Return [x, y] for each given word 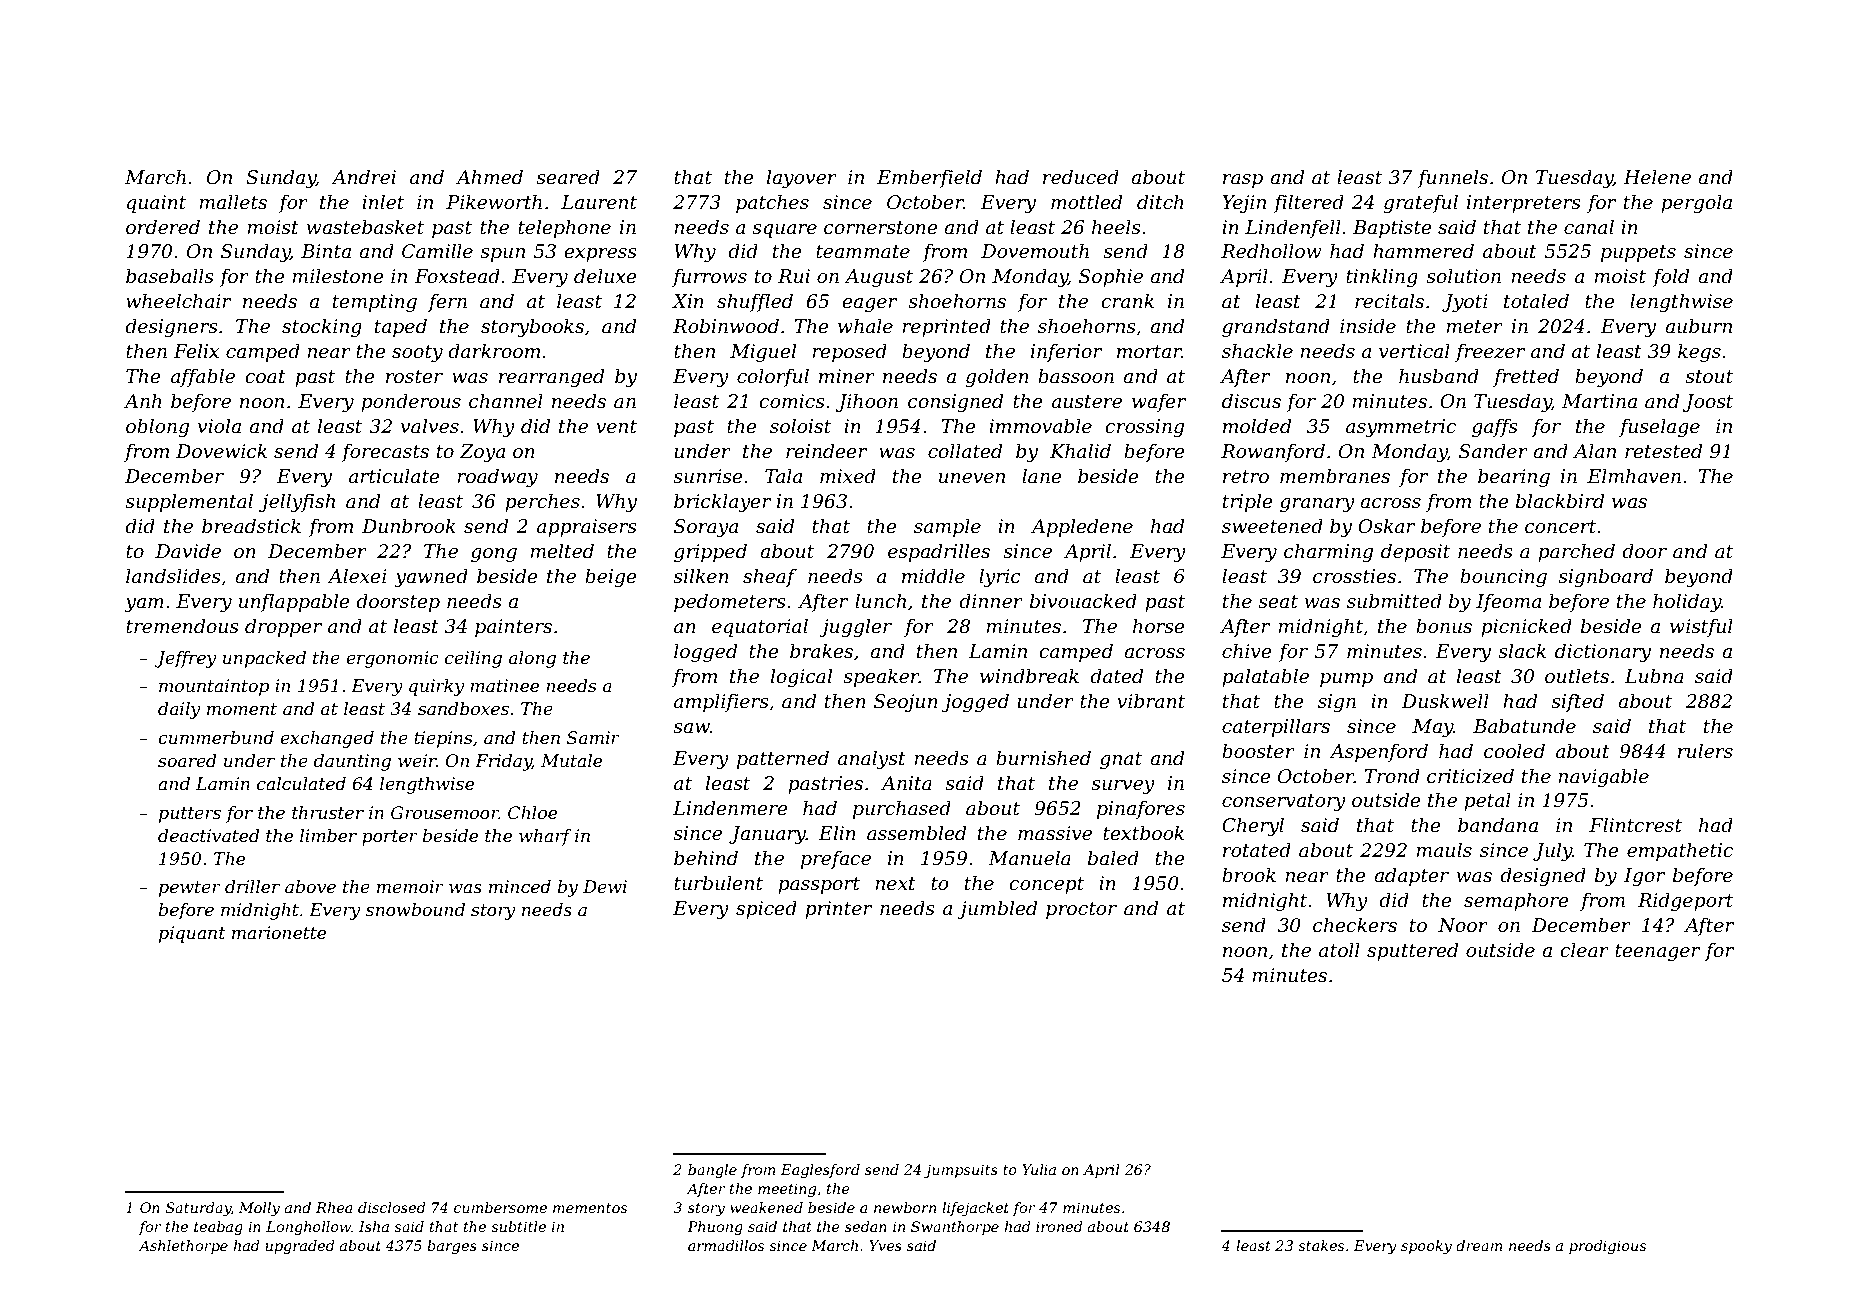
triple [1248, 502]
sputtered [1412, 951]
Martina [1599, 401]
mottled [1086, 202]
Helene [1657, 177]
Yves [885, 1245]
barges [452, 1247]
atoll [1339, 950]
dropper [283, 627]
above [310, 887]
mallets [233, 202]
